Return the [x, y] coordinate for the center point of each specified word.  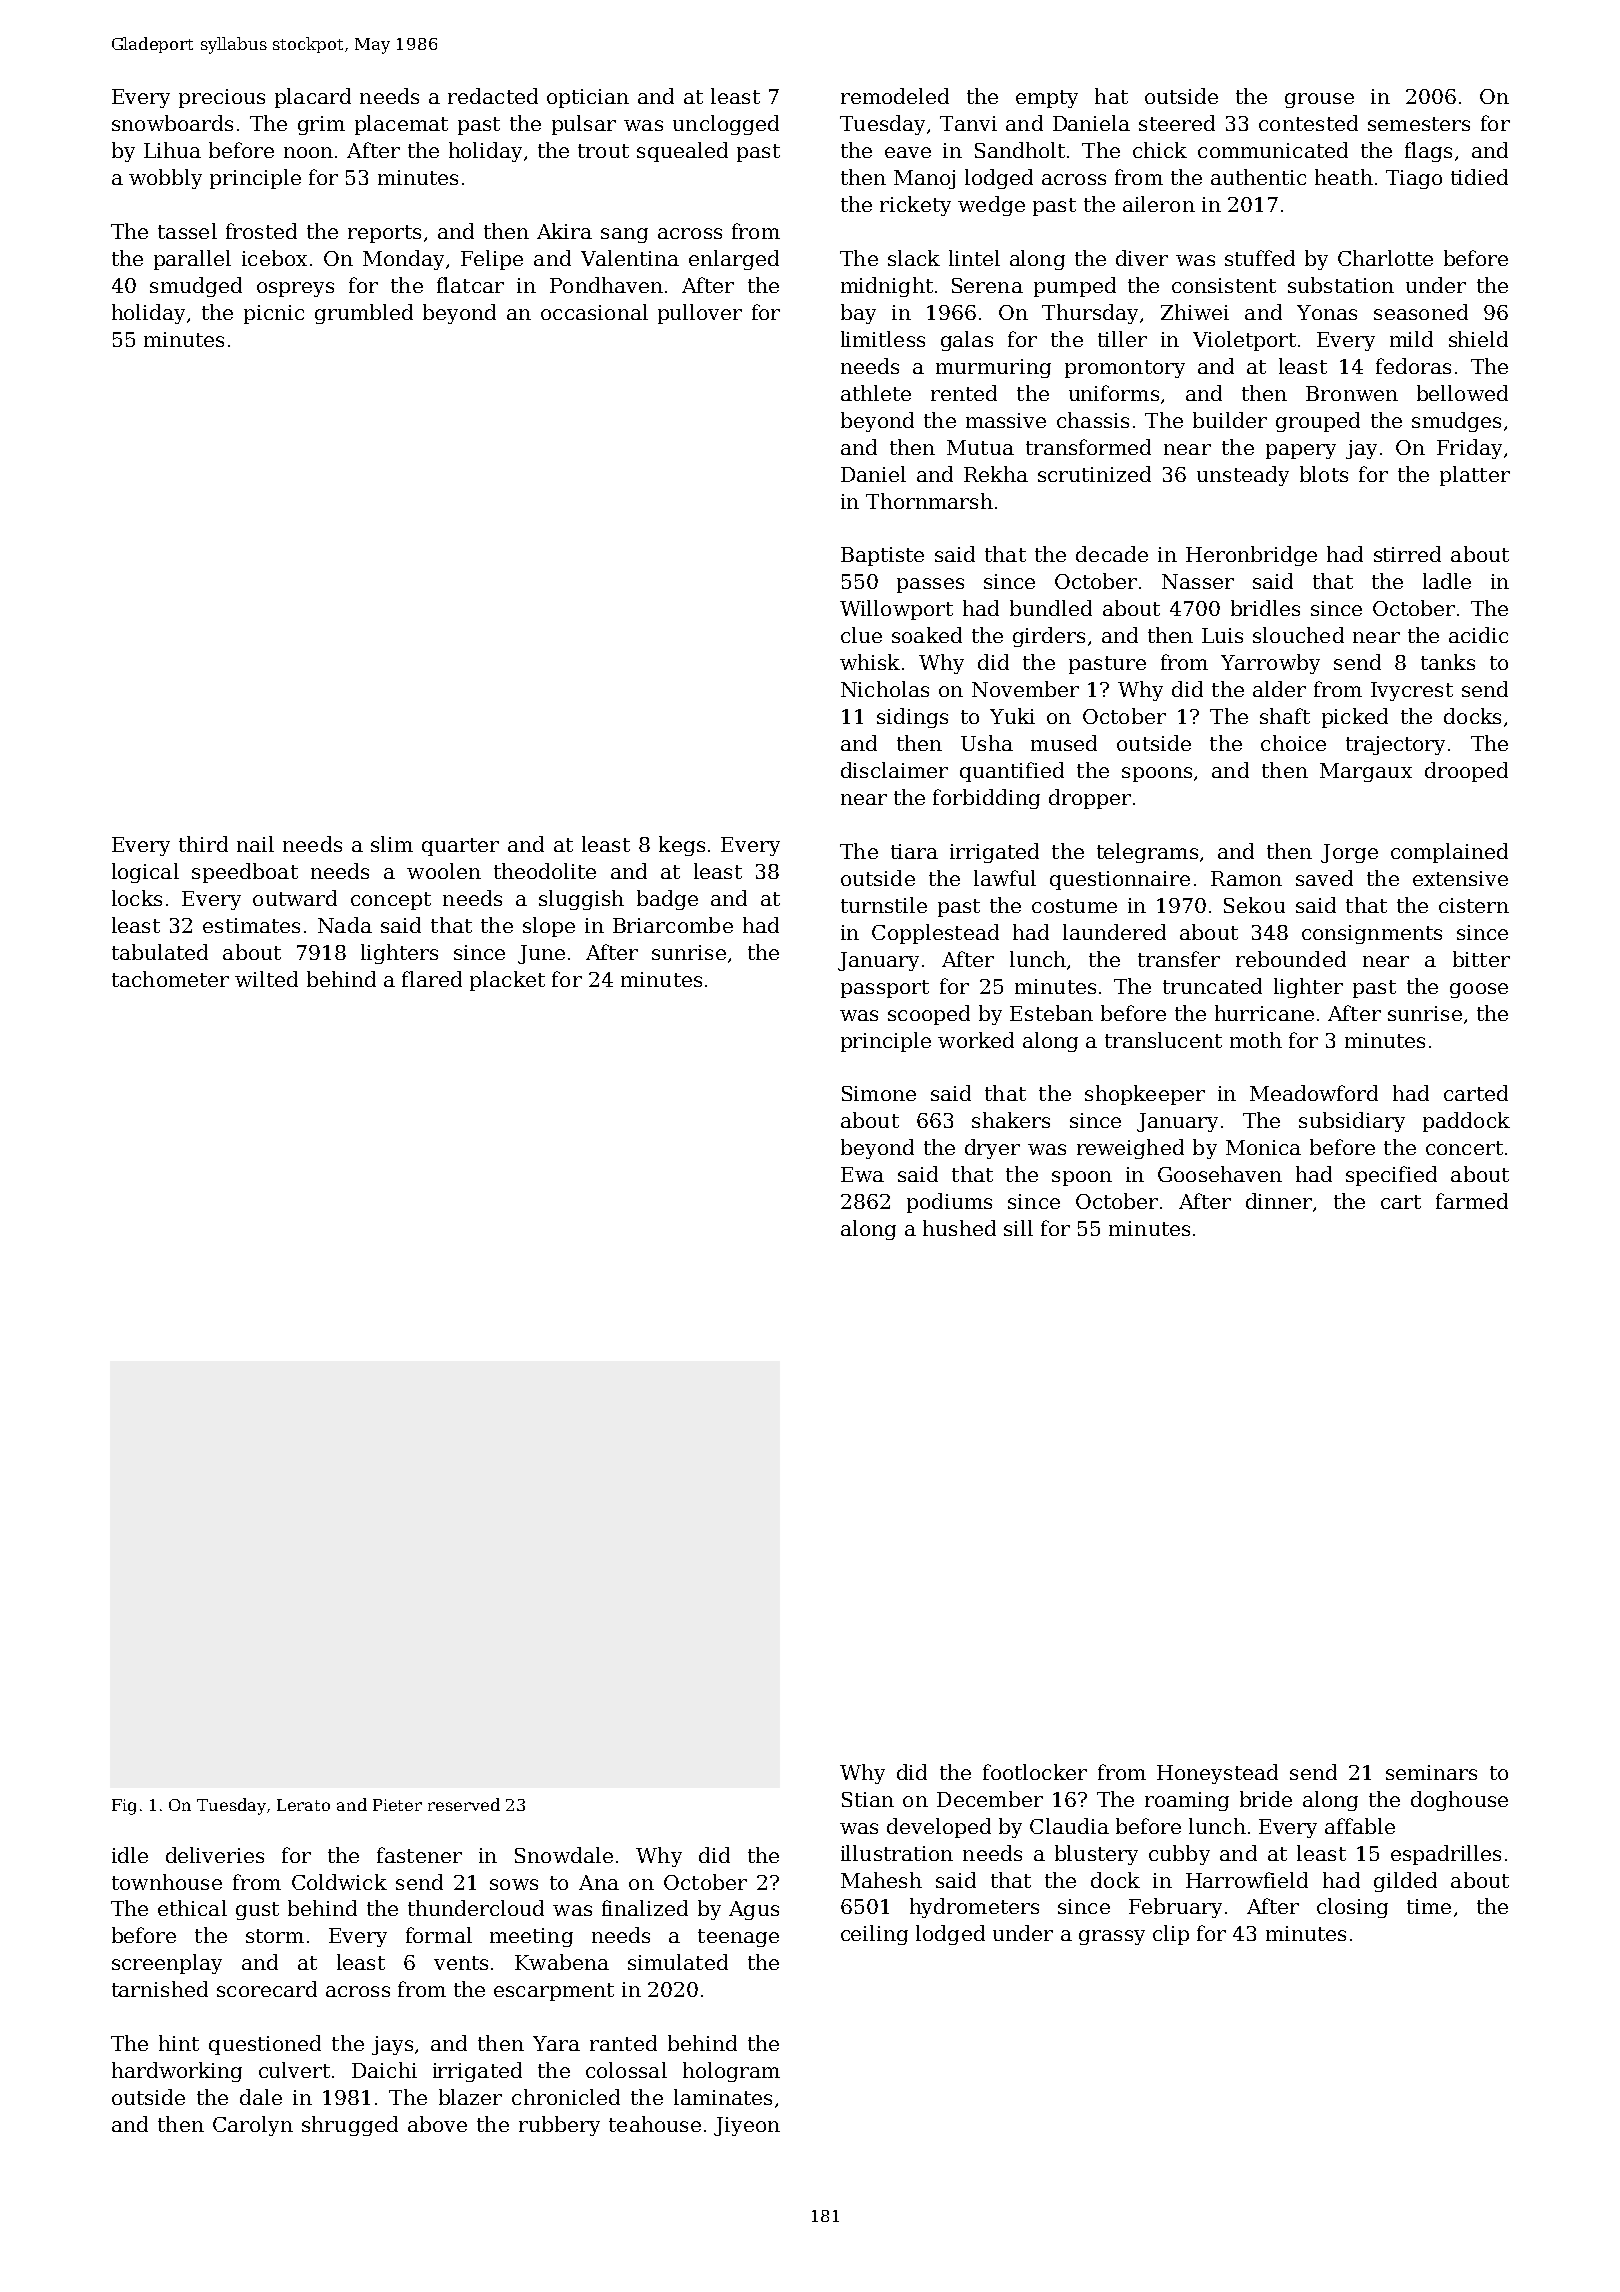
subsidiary [1352, 1122]
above [437, 2124]
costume [1074, 906]
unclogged [726, 125]
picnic [274, 314]
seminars [1431, 1772]
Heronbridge [1251, 556]
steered [1177, 123]
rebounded [1291, 959]
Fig [124, 1807]
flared [432, 979]
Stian [868, 1799]
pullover [700, 314]
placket [507, 981]
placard [313, 98]
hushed [959, 1228]
